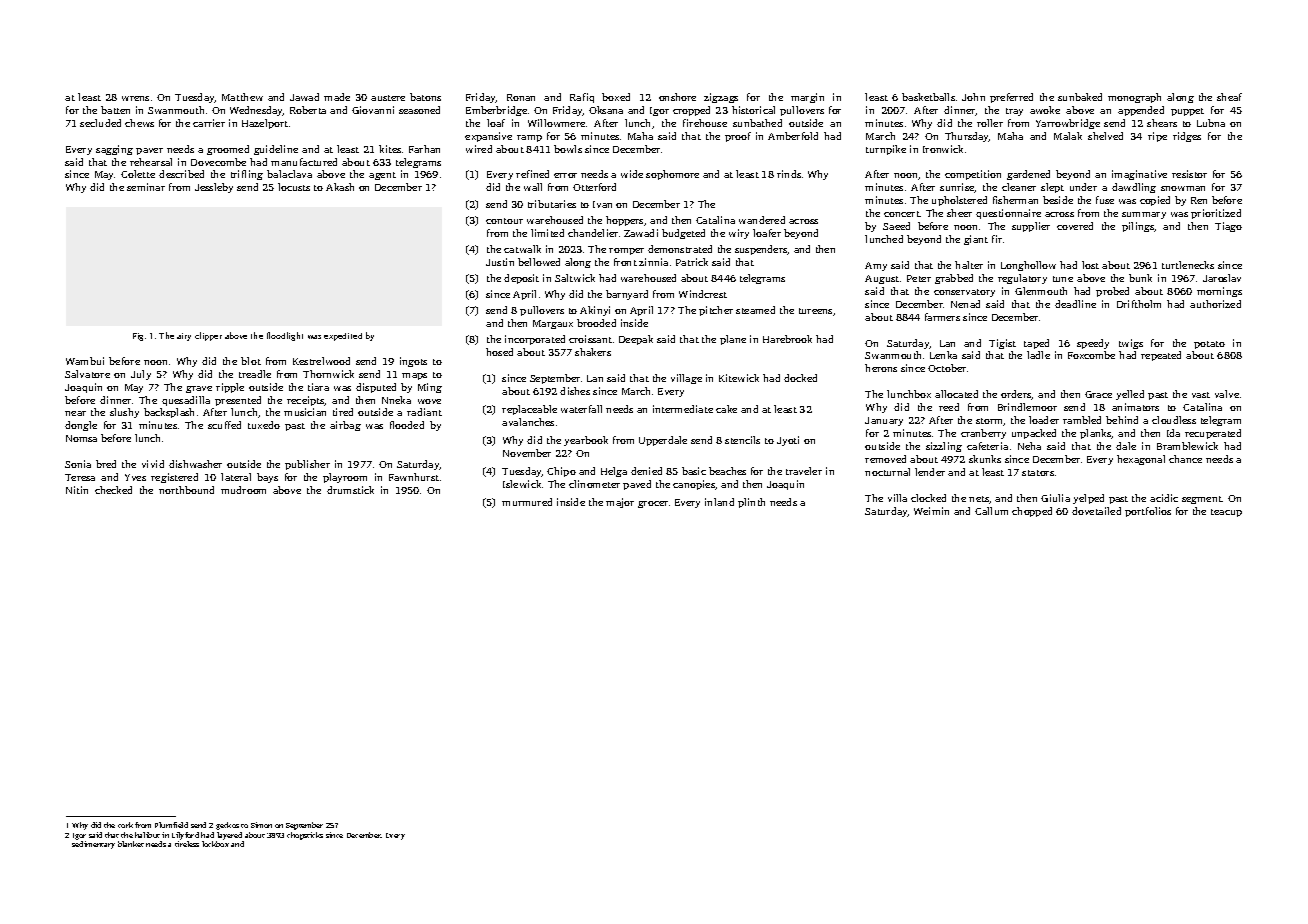 This screenshot has width=1308, height=924. I want to click on romper, so click(626, 251).
